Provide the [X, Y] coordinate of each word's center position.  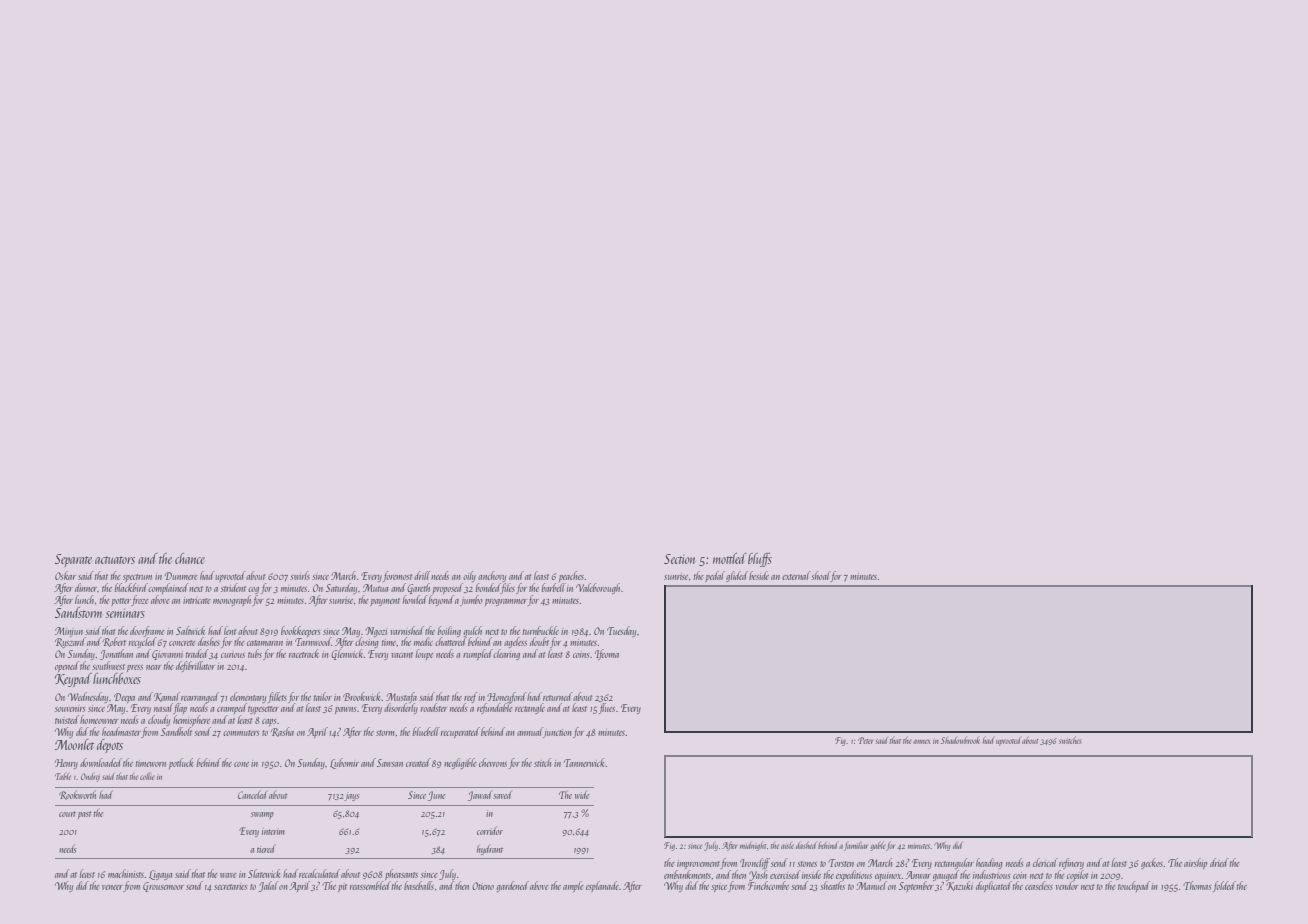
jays [351, 796]
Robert [114, 642]
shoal [821, 576]
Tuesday [621, 631]
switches [1070, 740]
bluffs [760, 560]
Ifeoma [607, 654]
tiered [266, 848]
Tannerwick [584, 762]
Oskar [65, 575]
